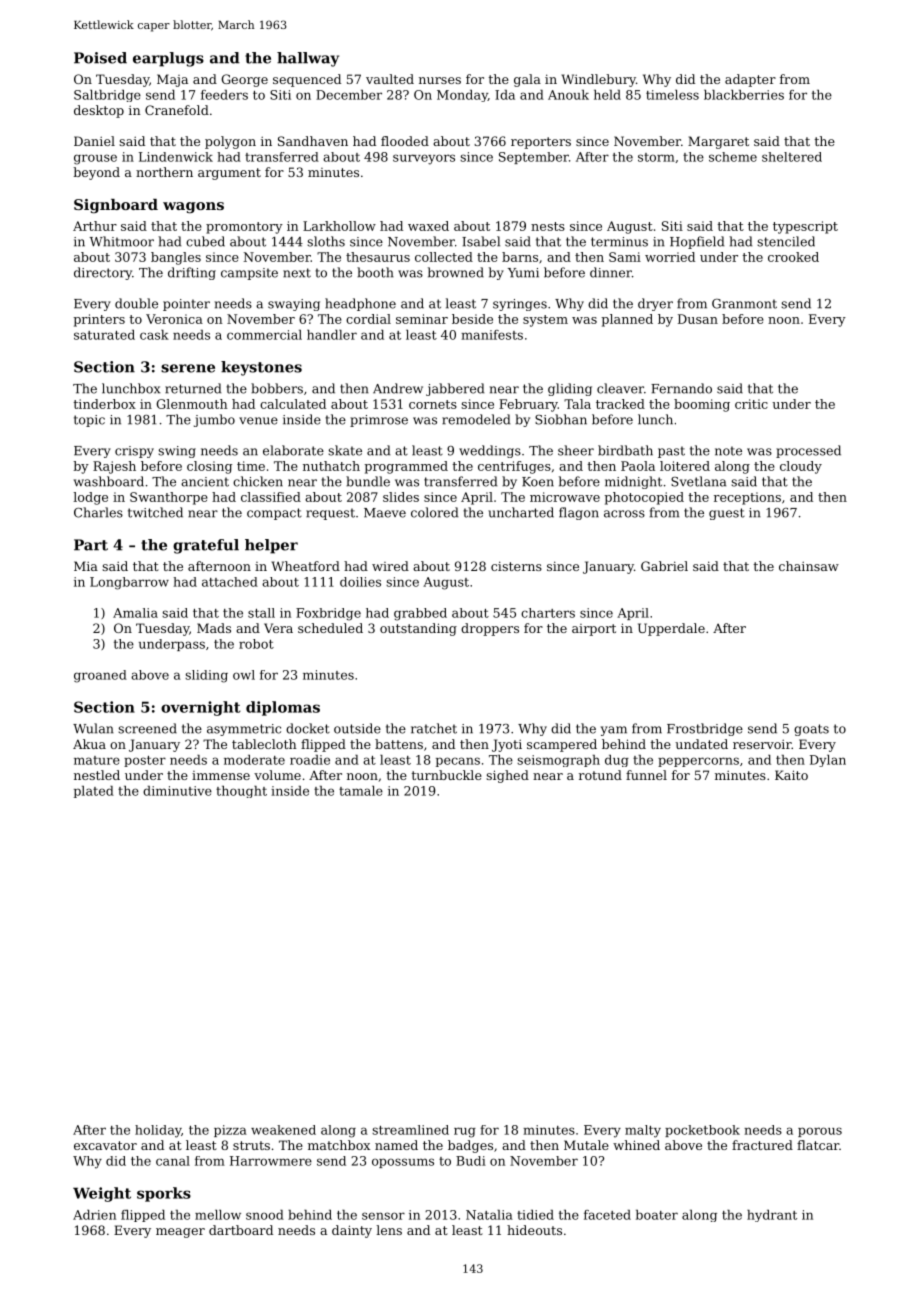 This screenshot has height=1308, width=924. What do you see at coordinates (599, 80) in the screenshot?
I see `Windlebury` at bounding box center [599, 80].
